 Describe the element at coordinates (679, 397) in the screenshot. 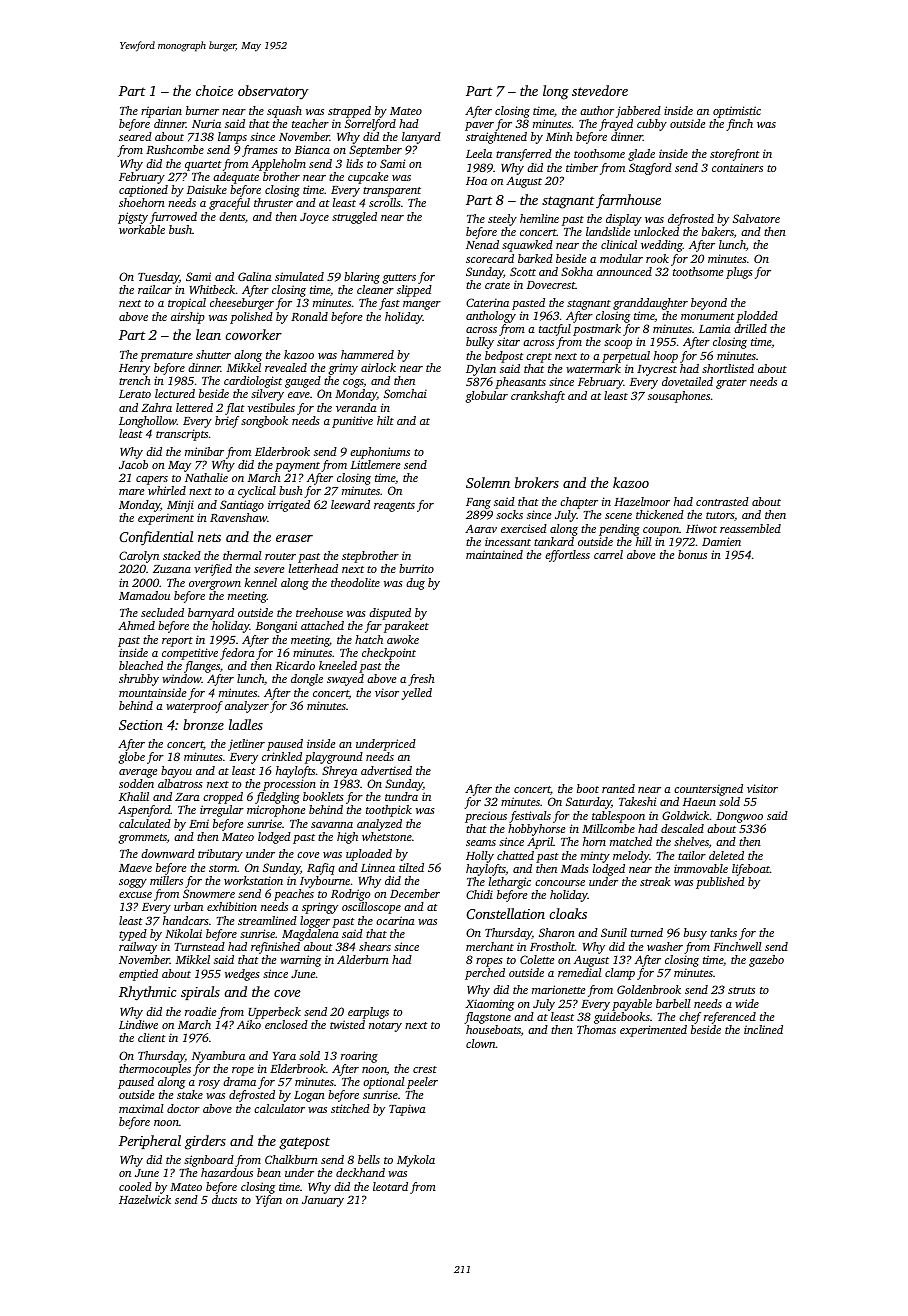

I see `sousaphones` at that location.
